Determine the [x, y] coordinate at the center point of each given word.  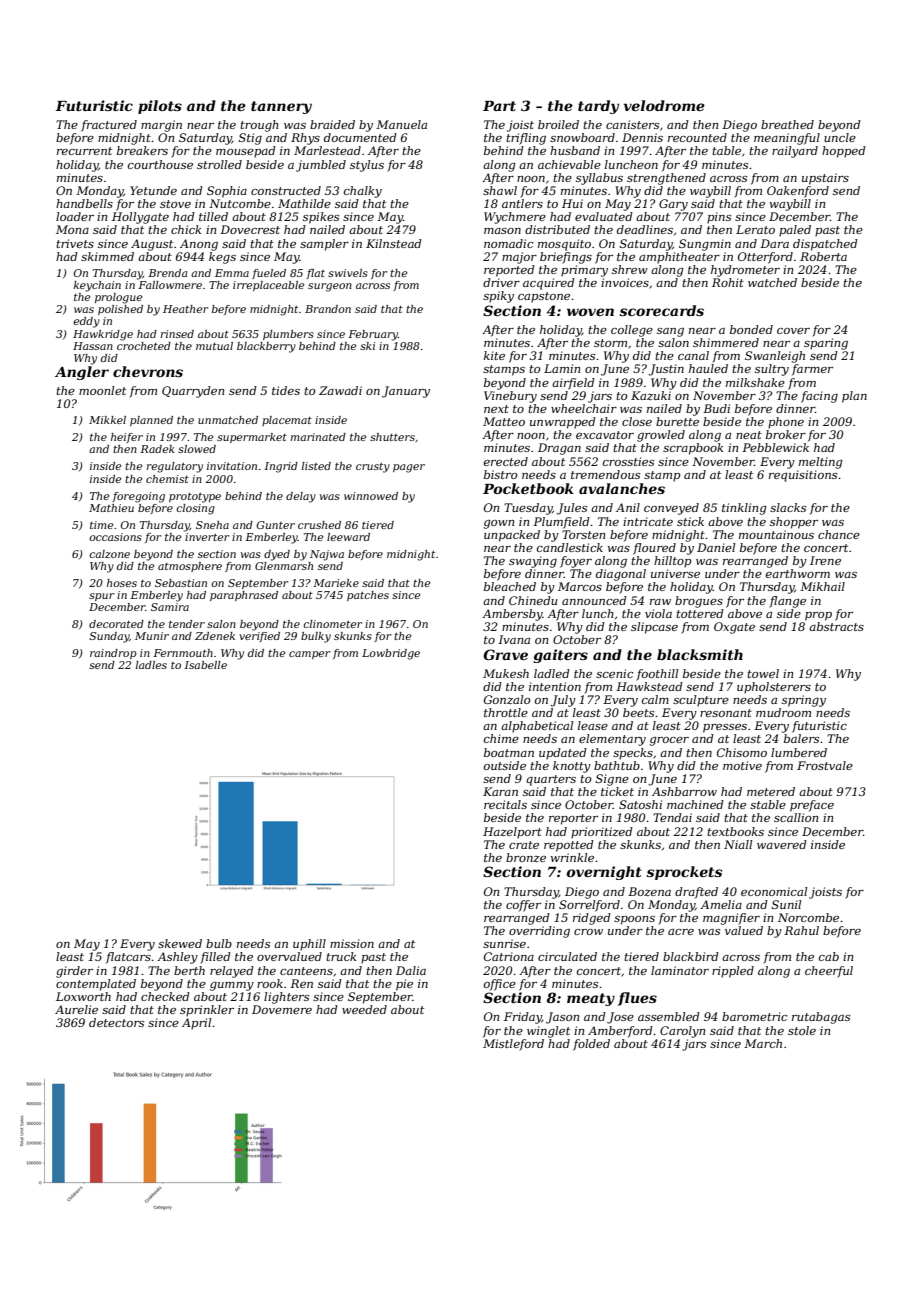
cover [793, 331]
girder [74, 972]
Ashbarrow [684, 791]
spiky [498, 297]
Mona [72, 229]
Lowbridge [391, 654]
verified [259, 637]
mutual [214, 346]
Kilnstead [394, 243]
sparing [826, 344]
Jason [562, 1018]
